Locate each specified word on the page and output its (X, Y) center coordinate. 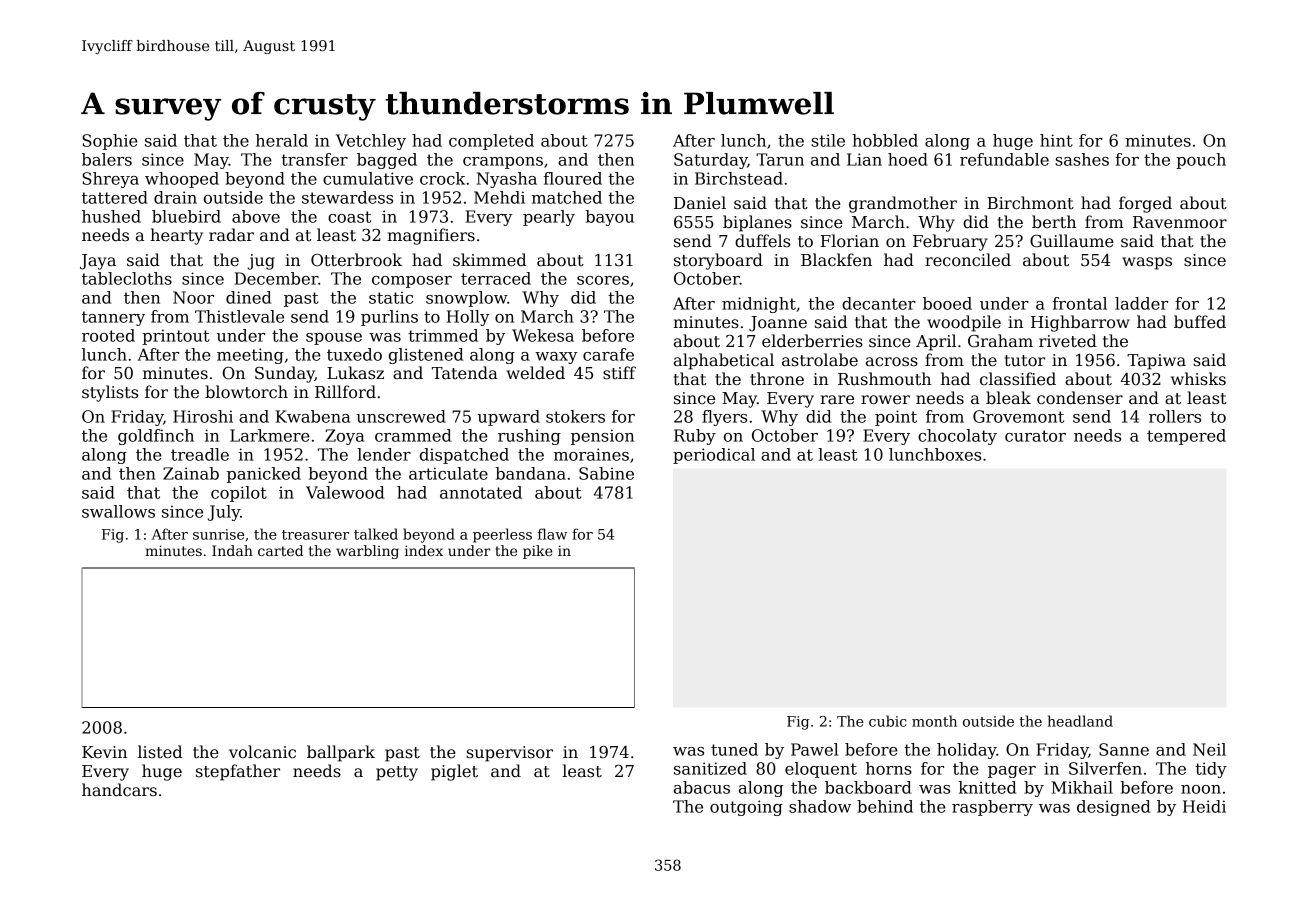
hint (1056, 140)
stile (828, 140)
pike (538, 552)
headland (1080, 721)
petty (397, 773)
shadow (820, 806)
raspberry (992, 808)
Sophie (110, 142)
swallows (118, 511)
